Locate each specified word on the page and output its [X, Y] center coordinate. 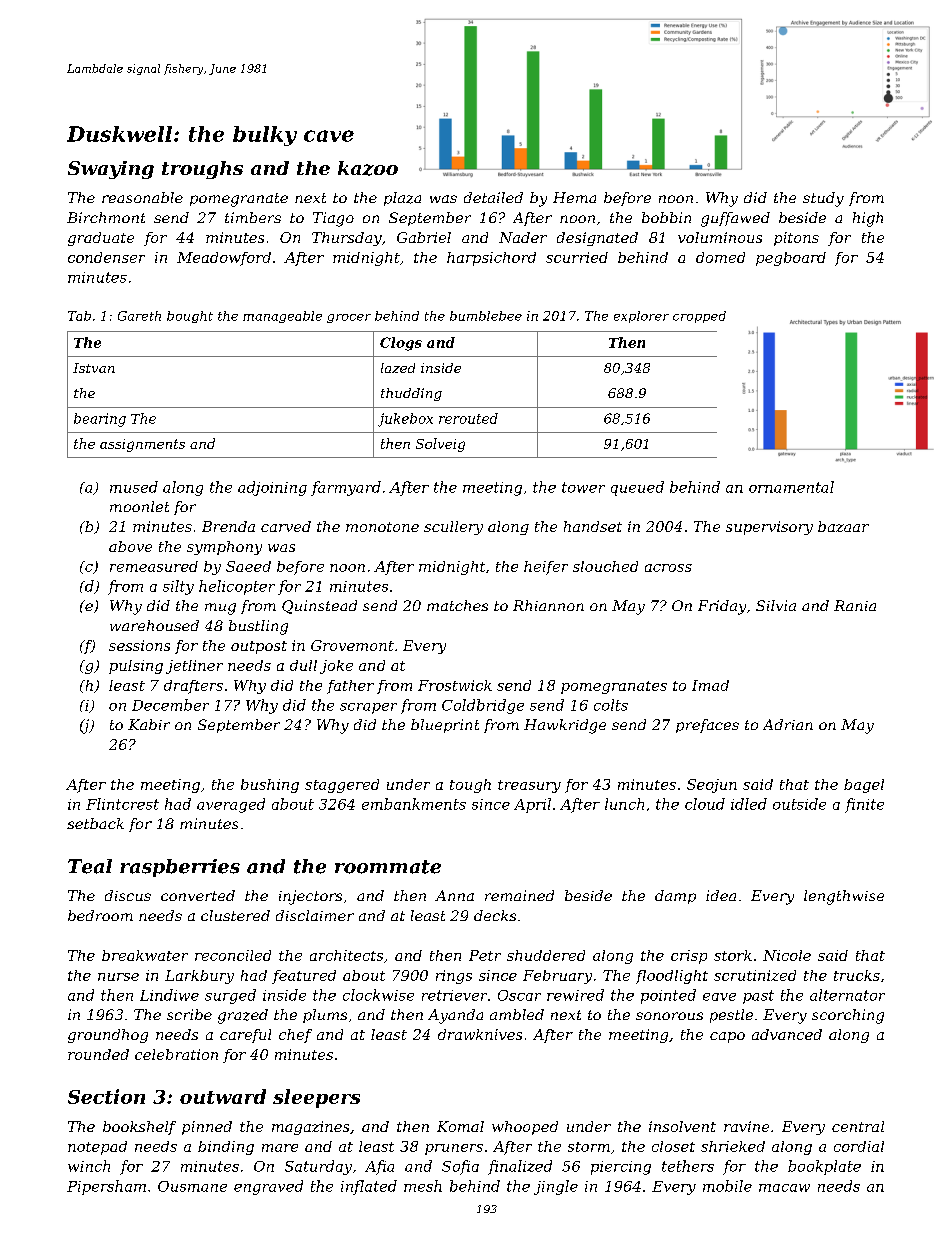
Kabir [149, 724]
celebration [176, 1054]
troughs [202, 170]
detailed [493, 197]
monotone [382, 527]
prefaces [707, 726]
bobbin [666, 217]
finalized [520, 1167]
